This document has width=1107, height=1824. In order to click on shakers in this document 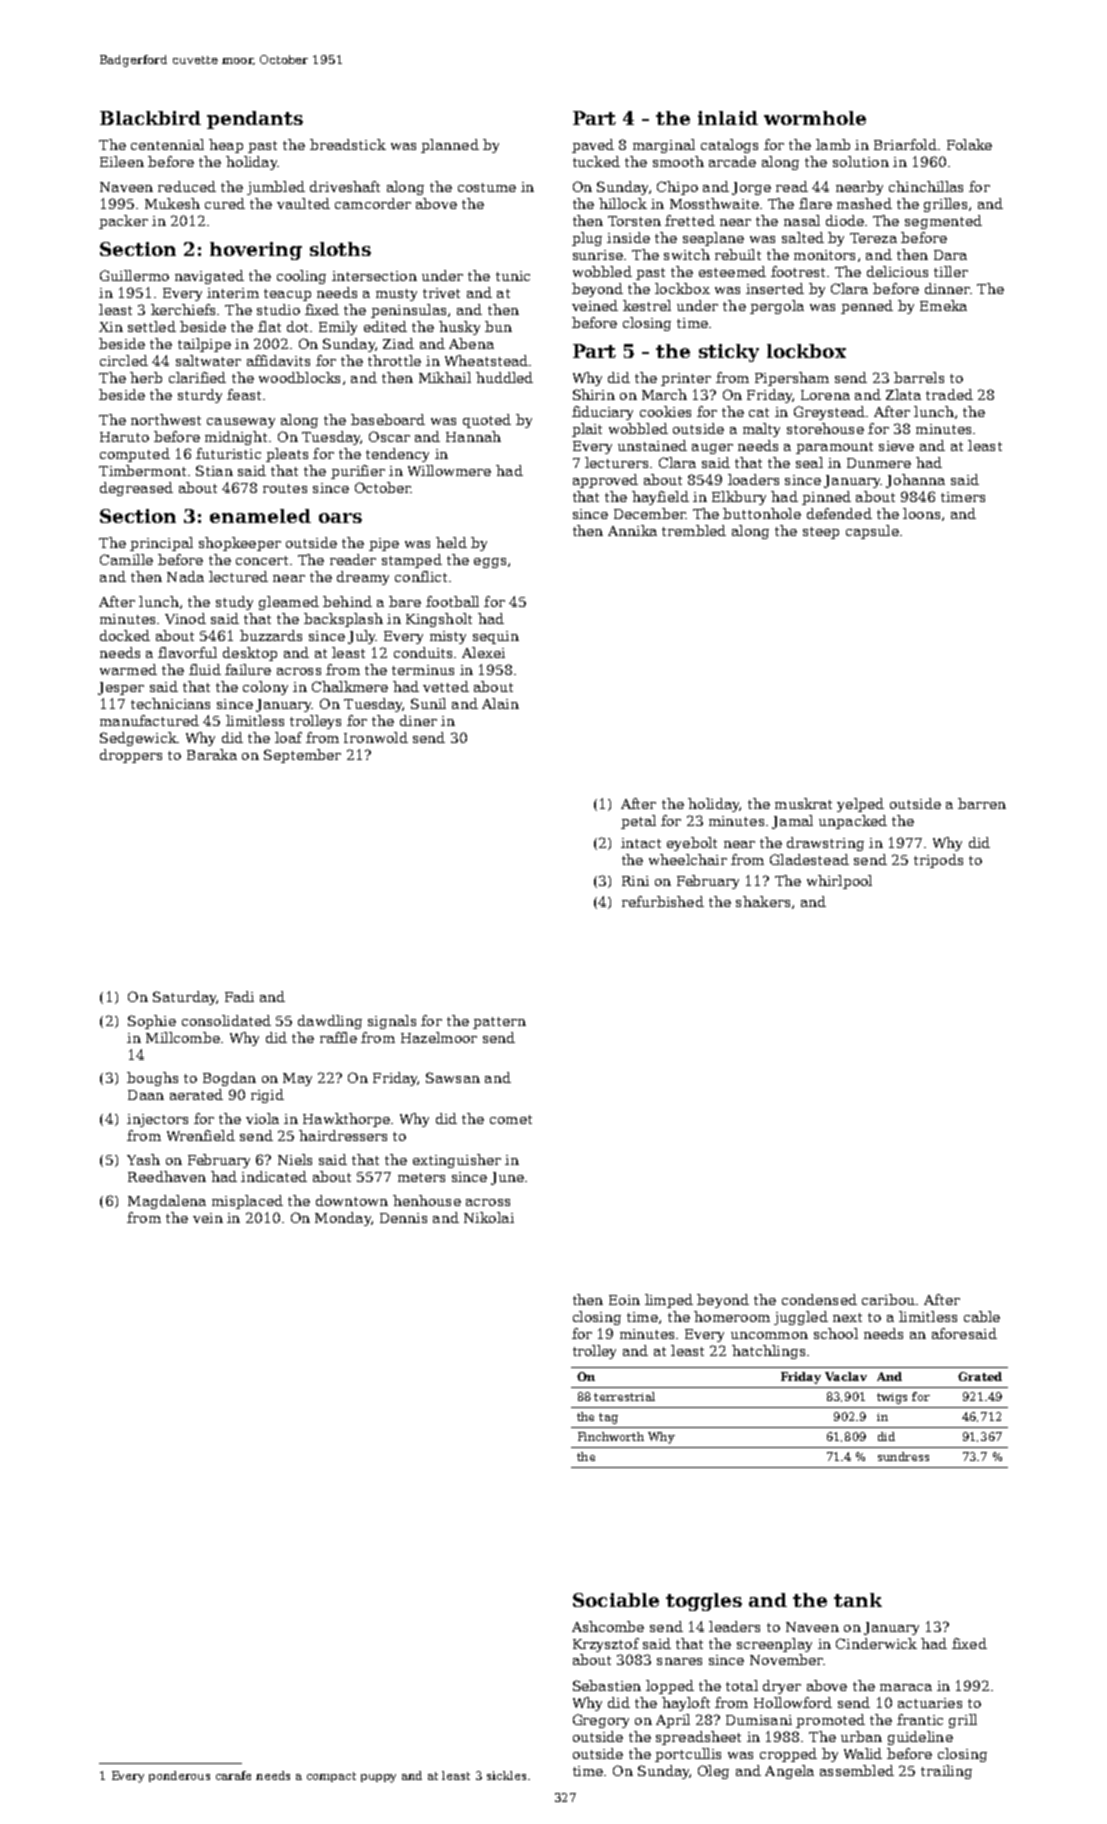, I will do `click(763, 901)`.
